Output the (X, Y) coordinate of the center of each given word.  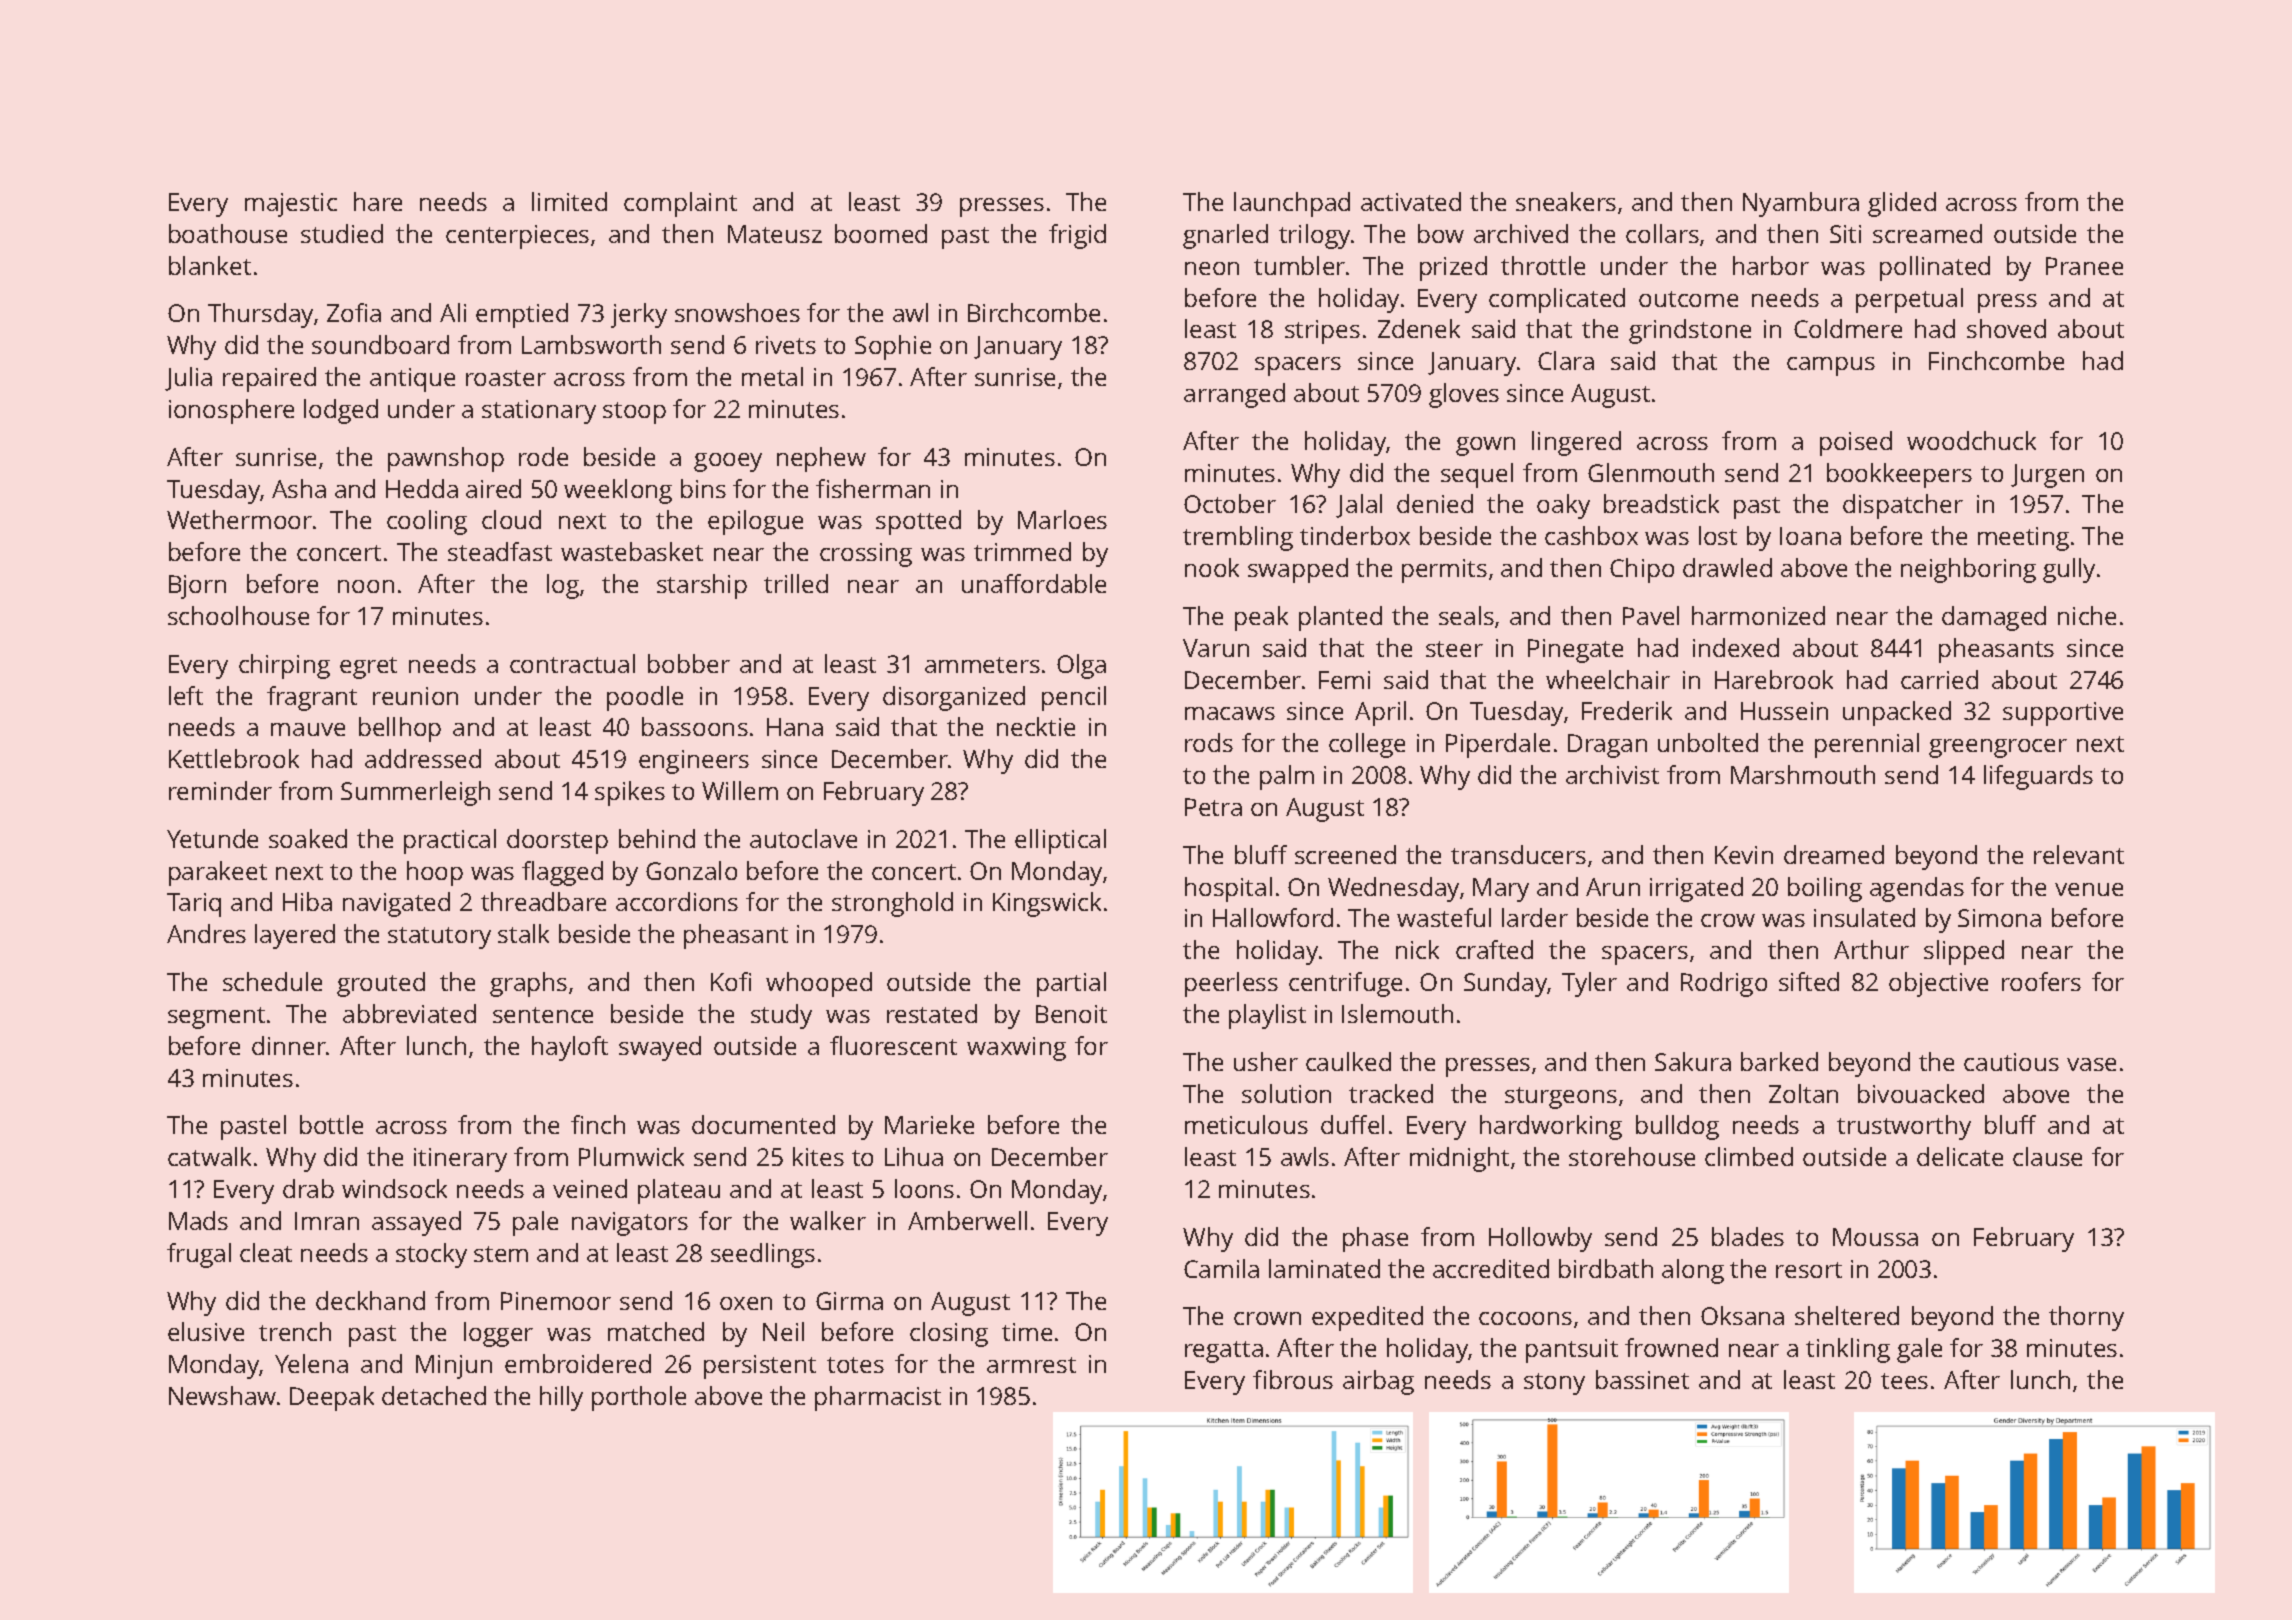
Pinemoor (556, 1301)
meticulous (1246, 1124)
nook (1212, 567)
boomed (881, 233)
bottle (331, 1124)
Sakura (1693, 1061)
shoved (2006, 328)
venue (2089, 889)
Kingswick (1047, 904)
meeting (2023, 539)
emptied (522, 315)
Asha (299, 488)
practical (450, 841)
